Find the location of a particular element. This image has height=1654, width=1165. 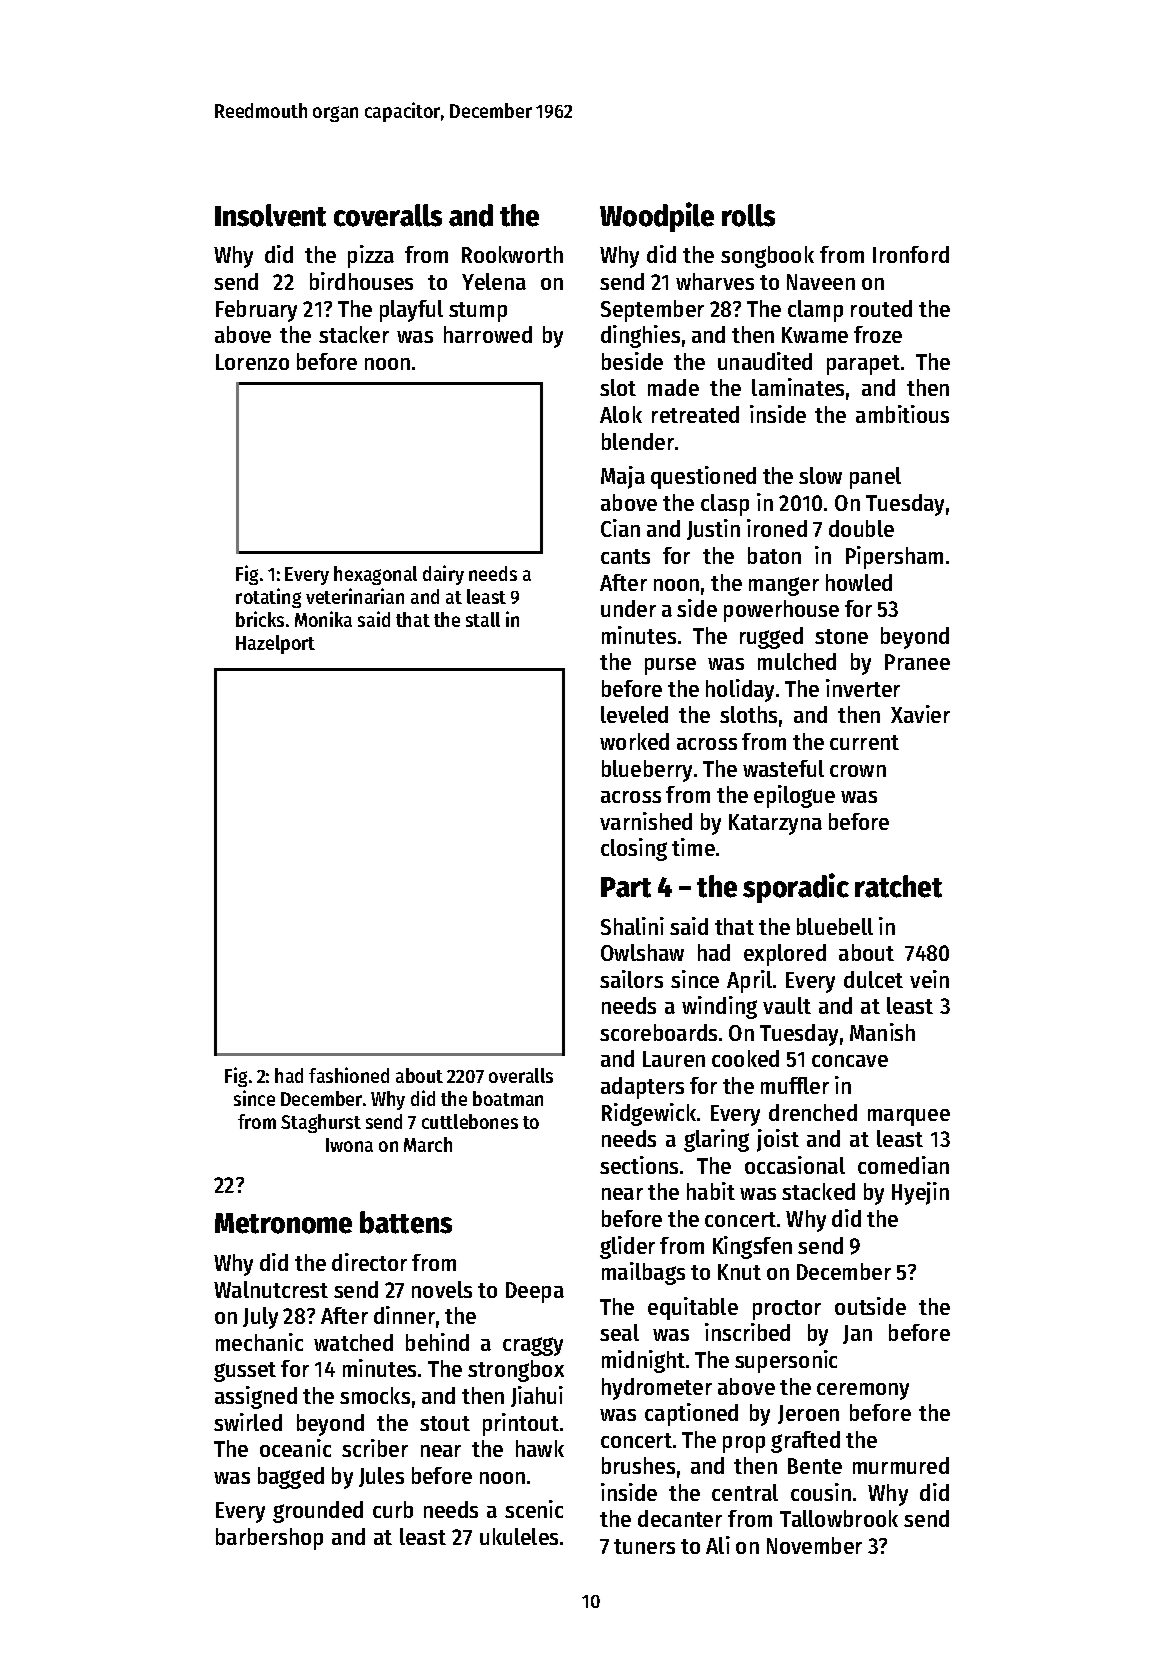

stall is located at coordinates (483, 619).
